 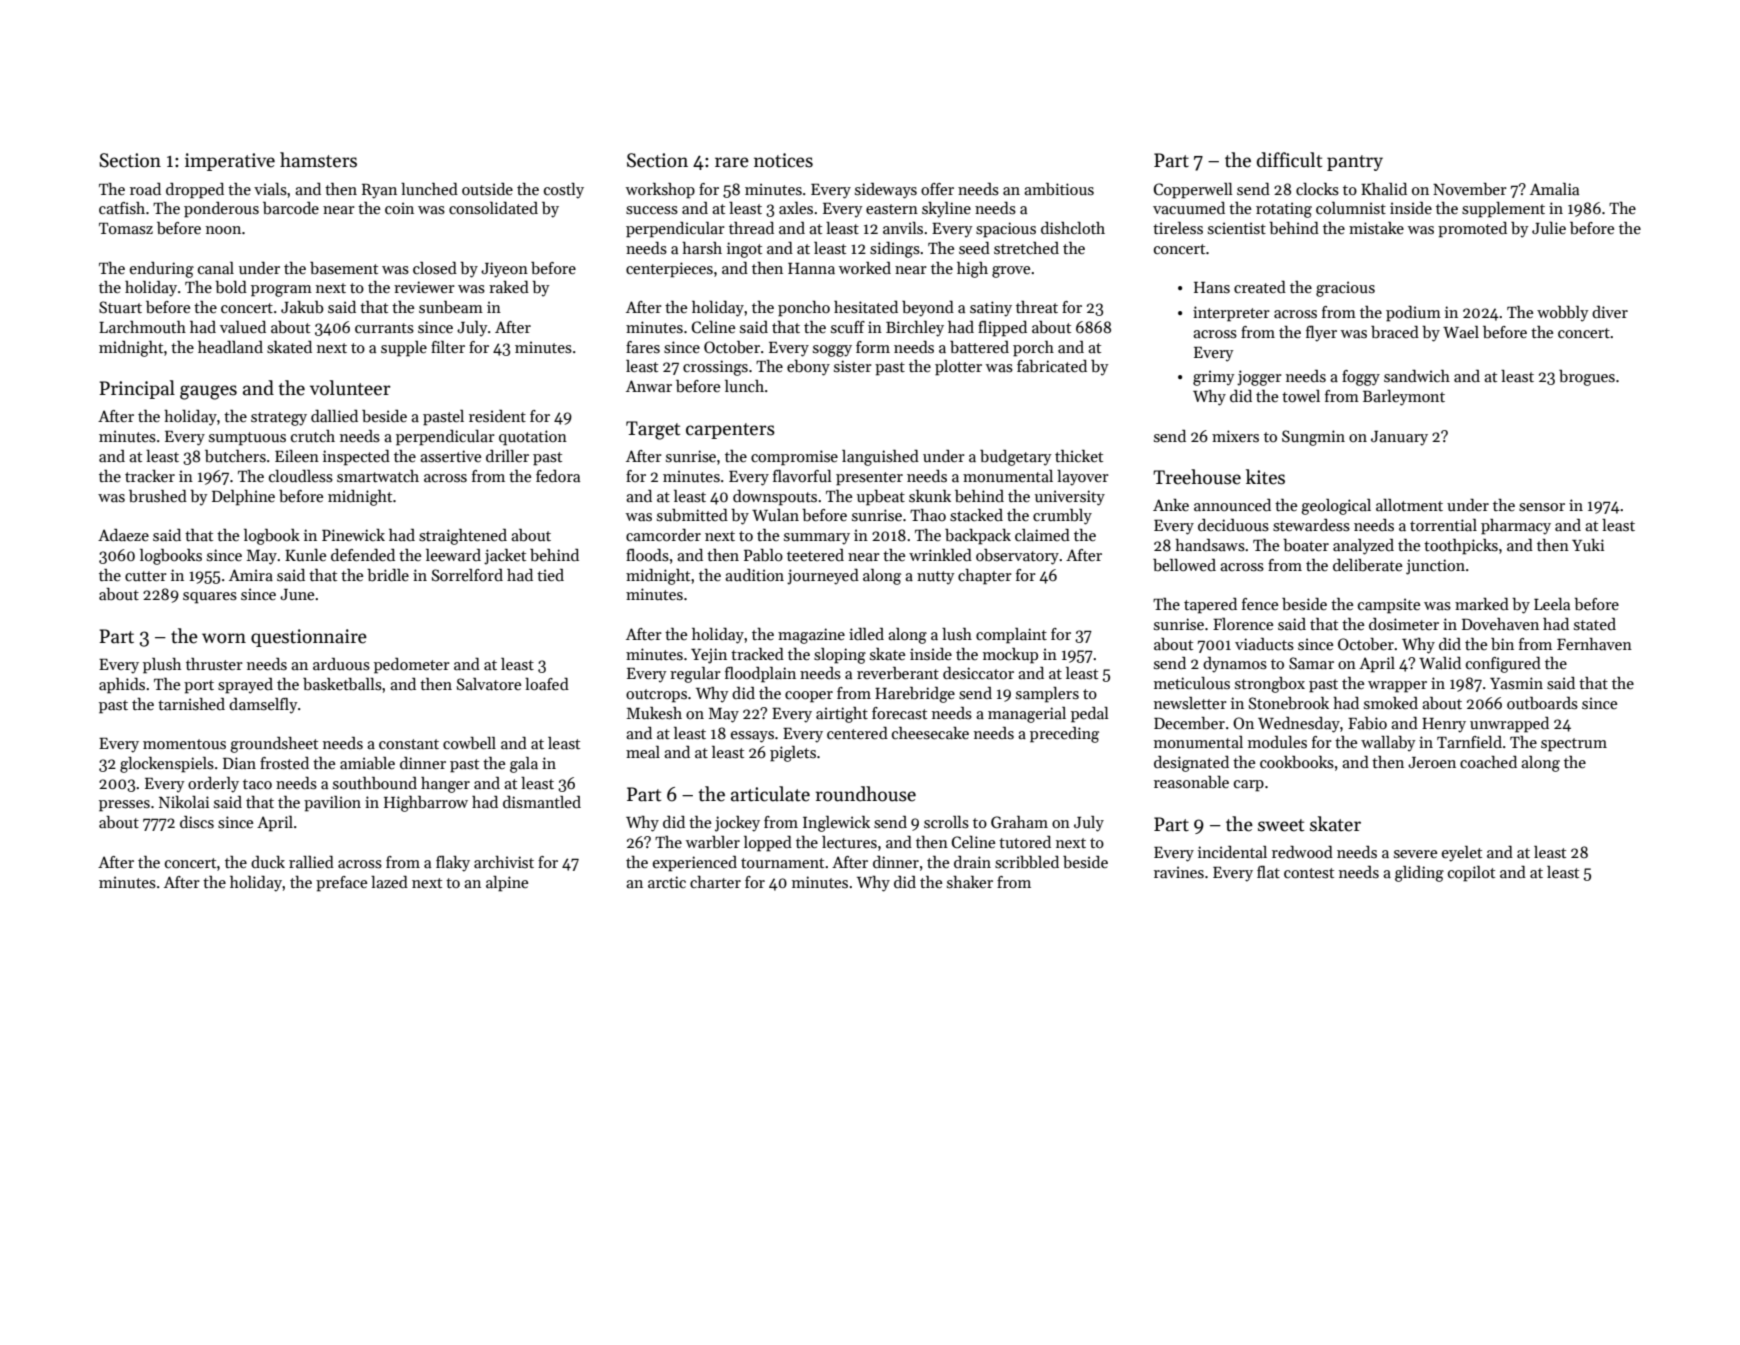 I want to click on charter, so click(x=715, y=882).
